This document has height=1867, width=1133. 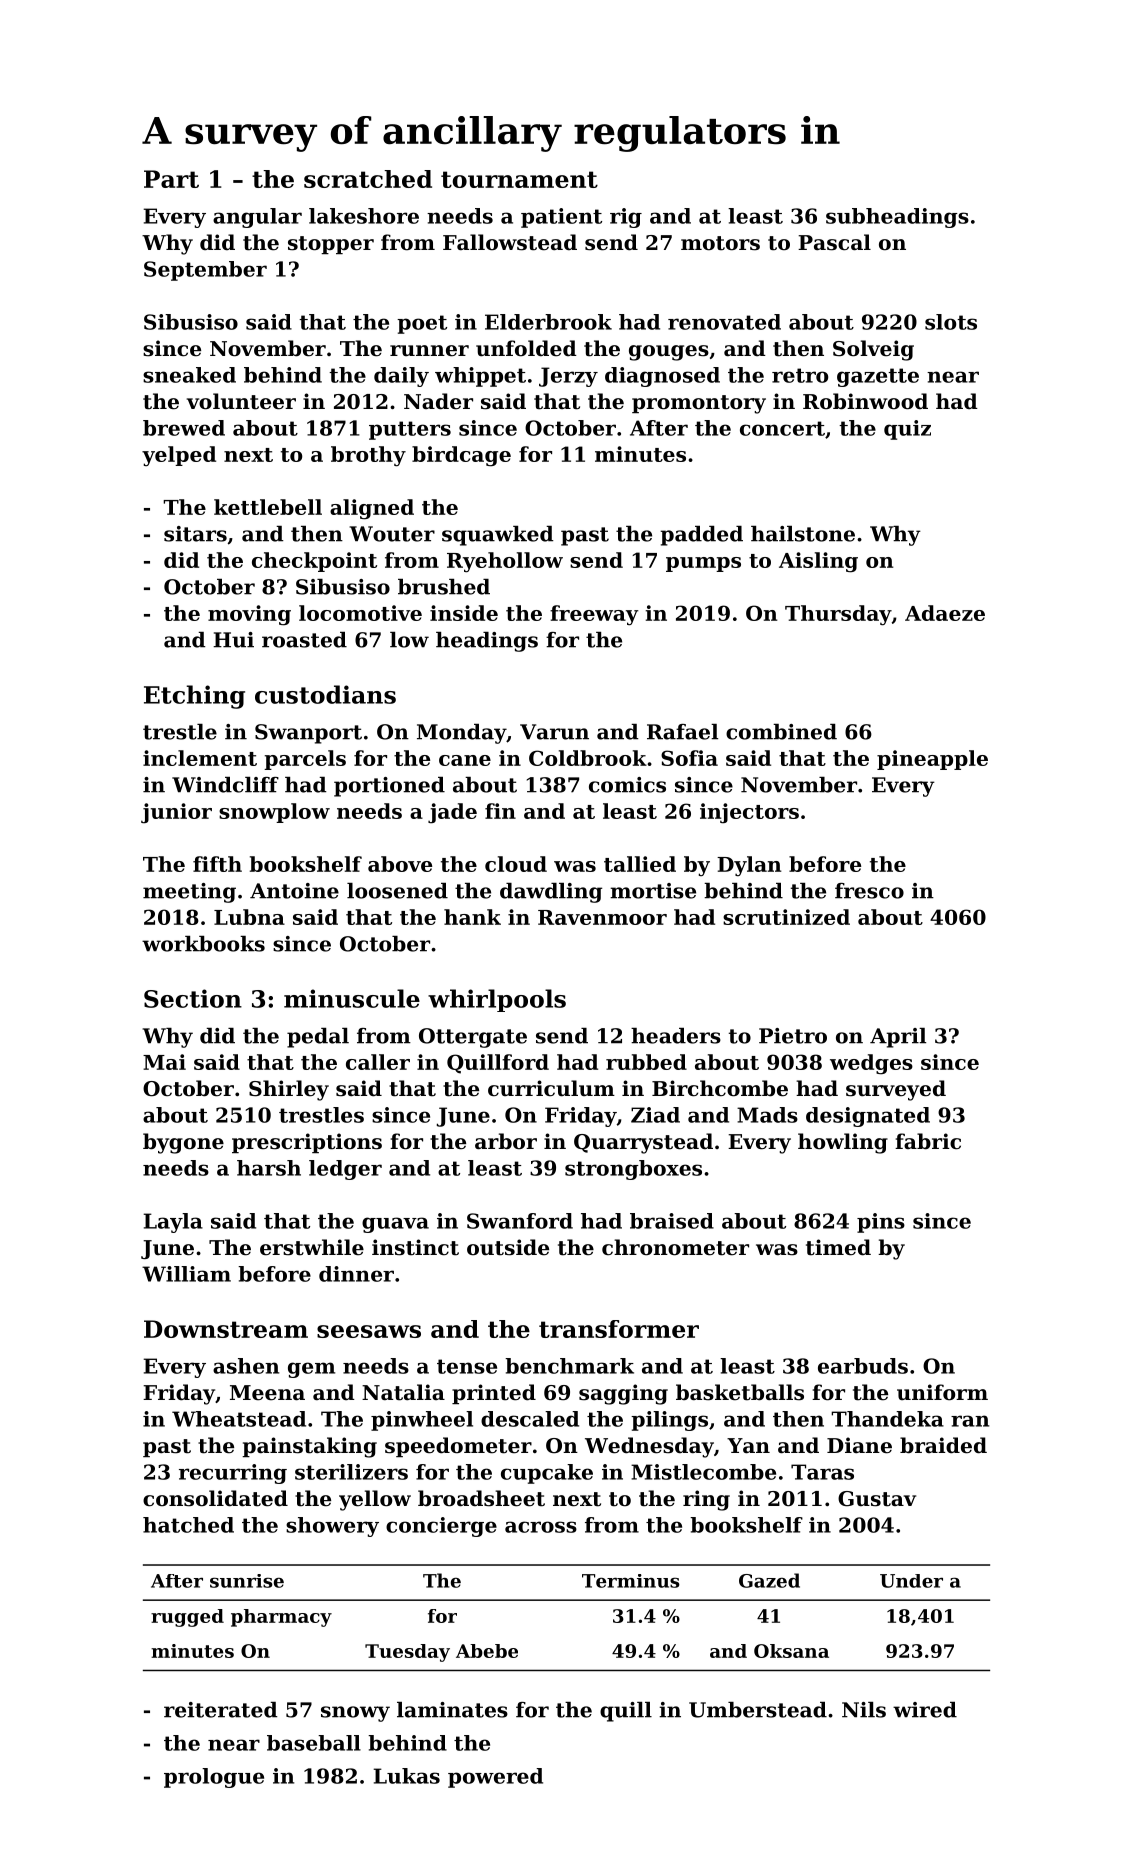 What do you see at coordinates (911, 1581) in the document?
I see `Under` at bounding box center [911, 1581].
